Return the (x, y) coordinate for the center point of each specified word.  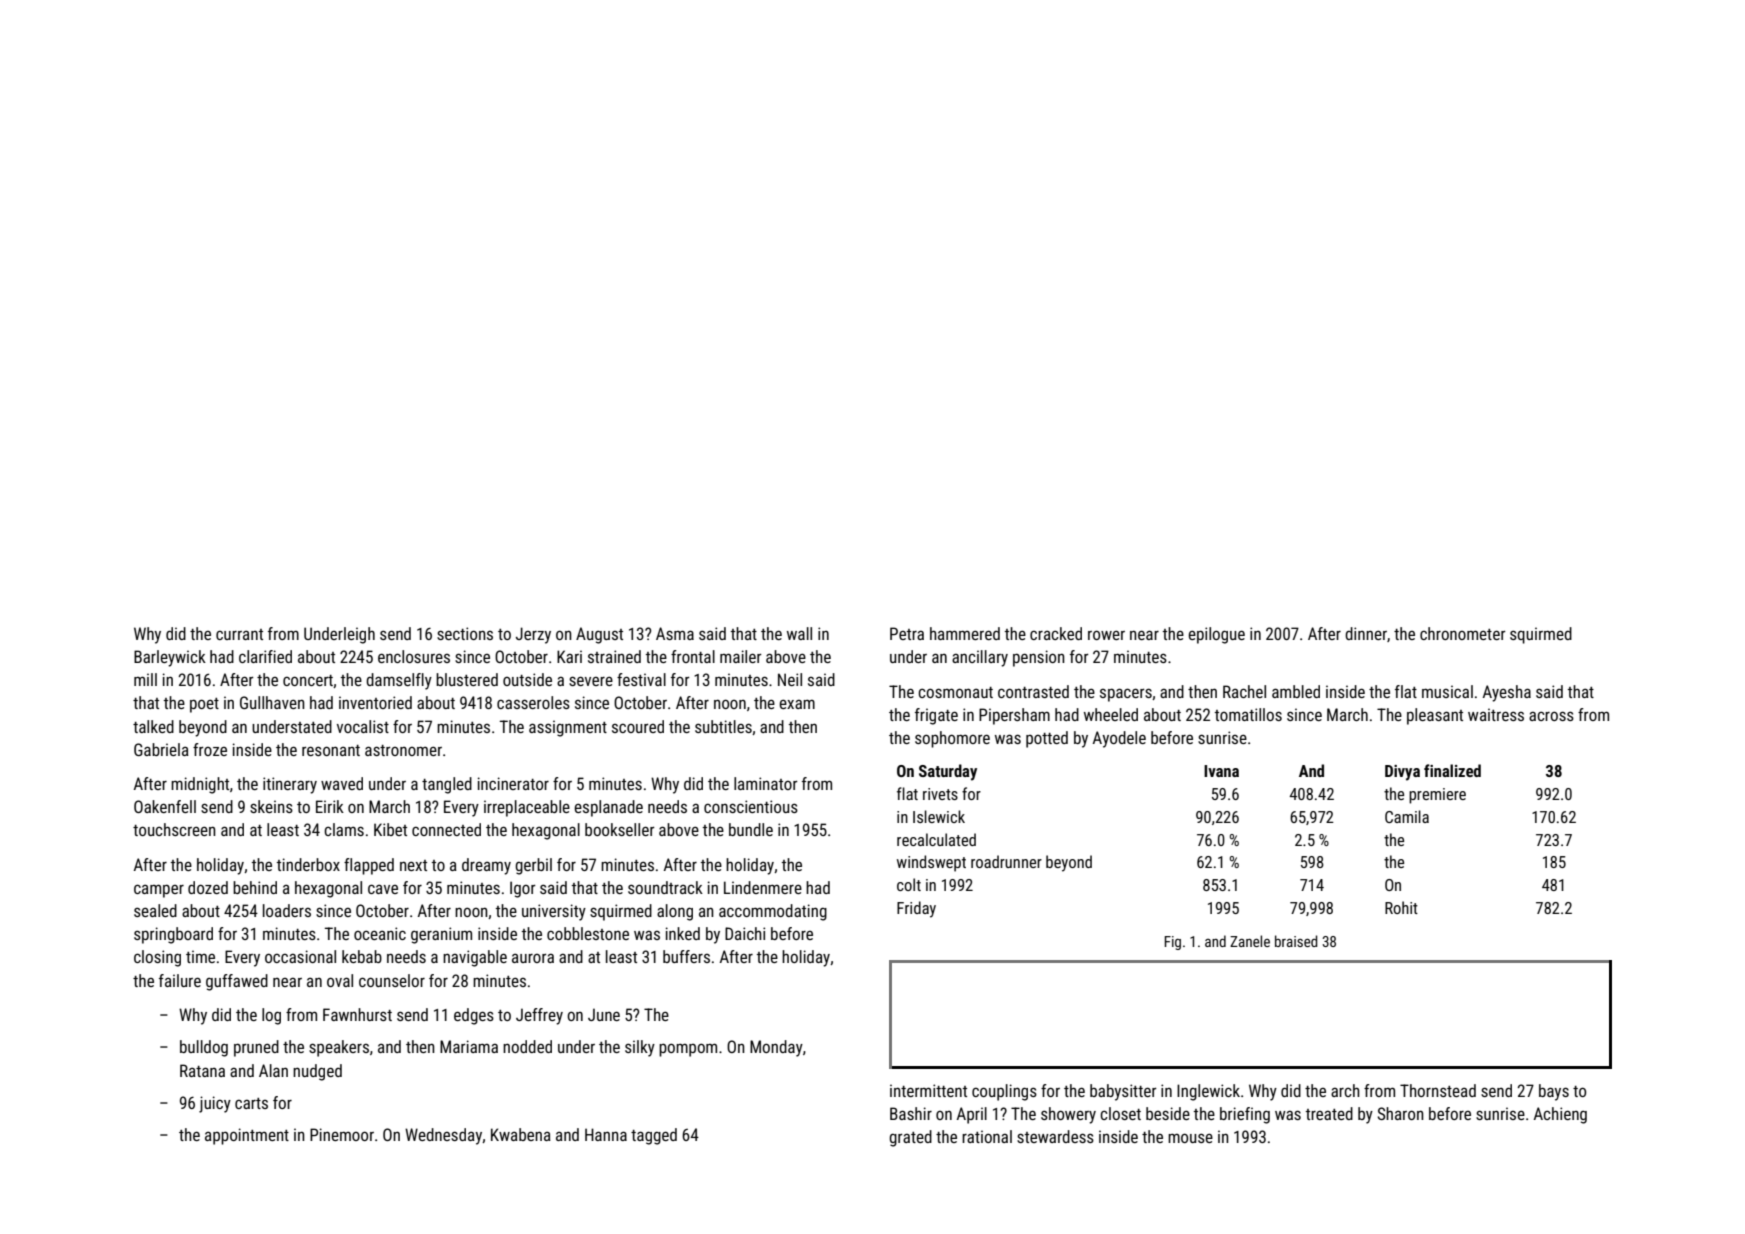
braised (1296, 941)
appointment (247, 1136)
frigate (936, 716)
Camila (1407, 816)
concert (308, 680)
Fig (1172, 943)
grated (910, 1138)
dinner (1366, 633)
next (413, 865)
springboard (173, 935)
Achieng (1560, 1115)
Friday (916, 909)
